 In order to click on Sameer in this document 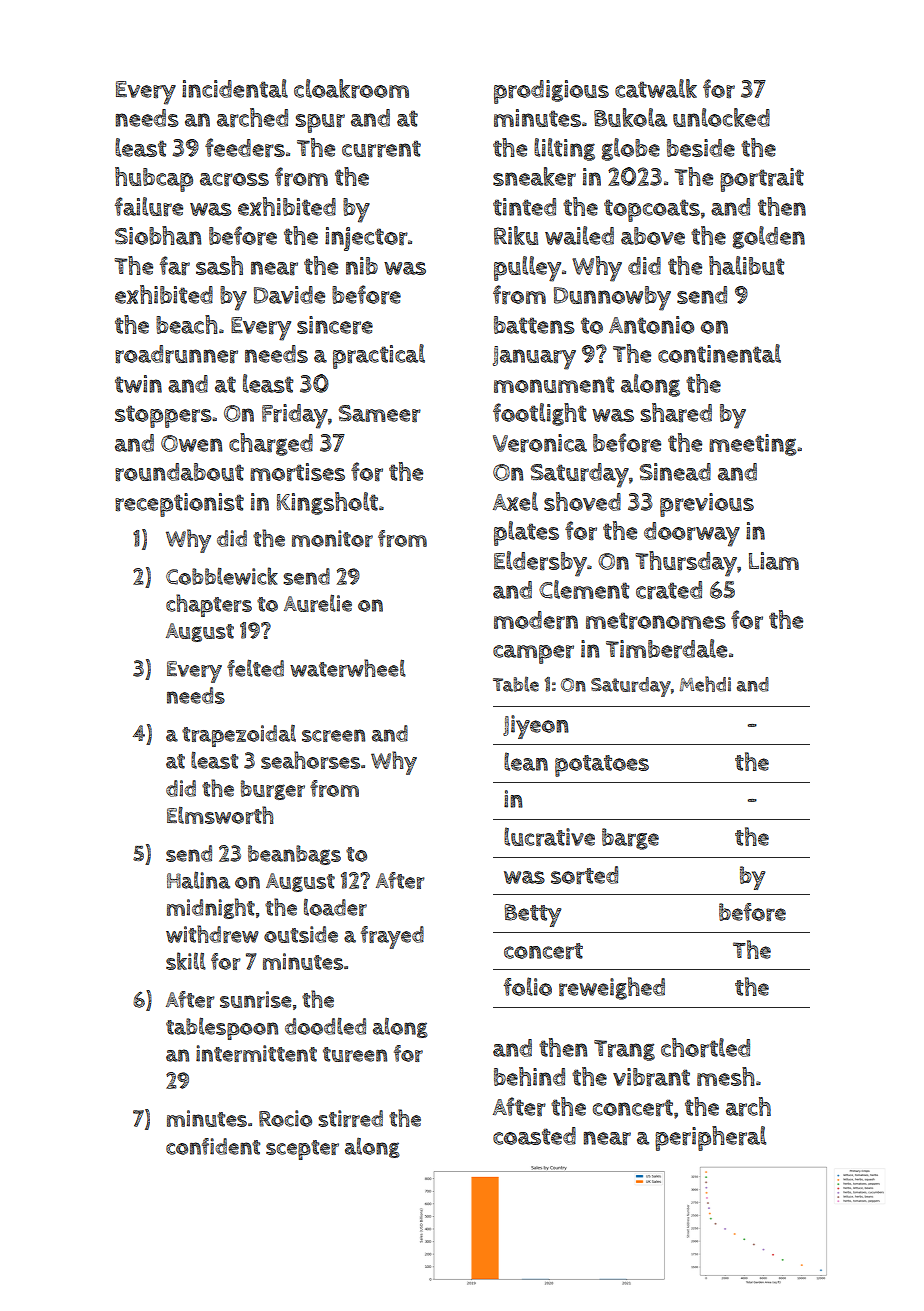, I will do `click(380, 413)`.
